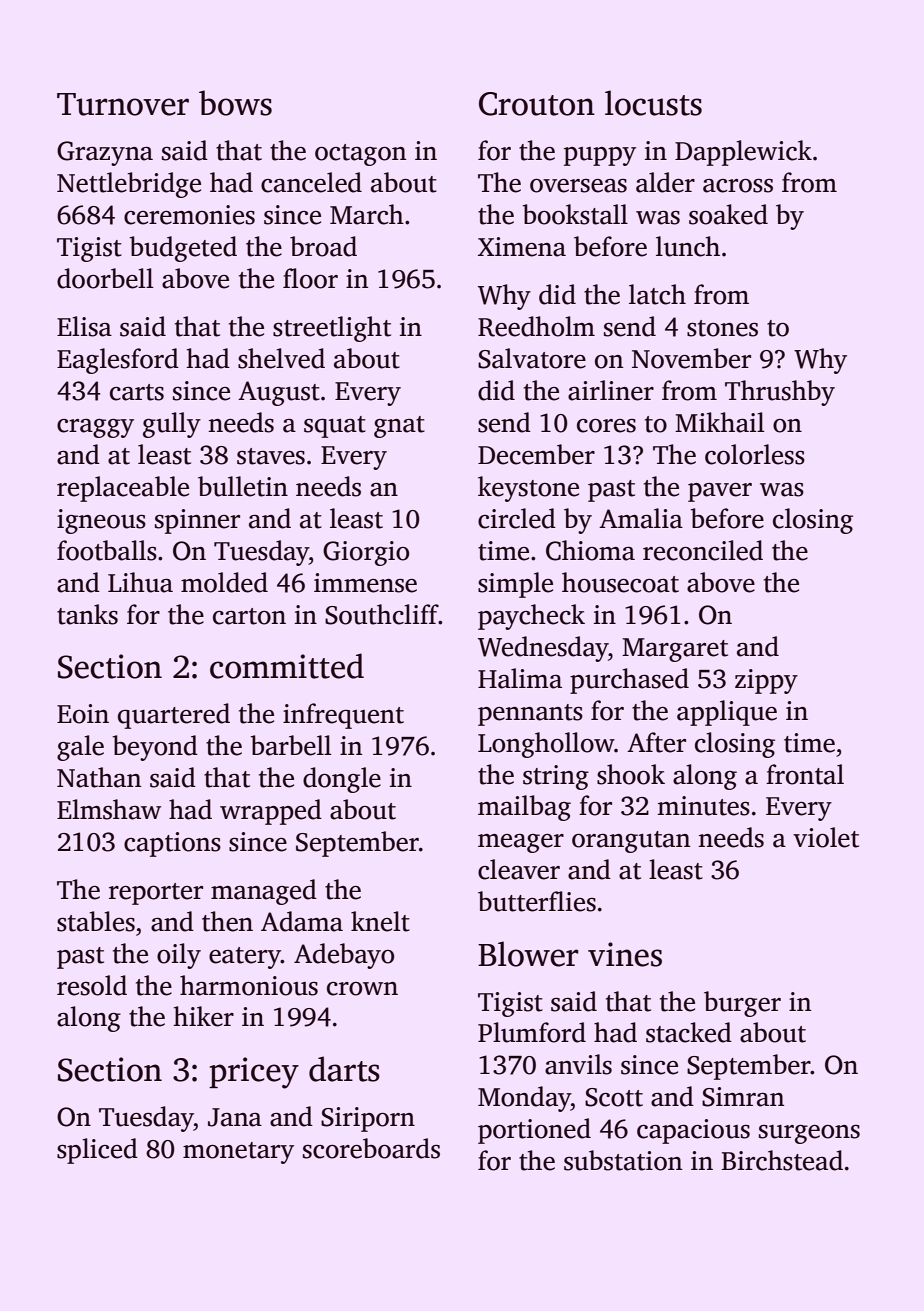 The height and width of the image is (1311, 924). What do you see at coordinates (156, 894) in the image?
I see `reporter` at bounding box center [156, 894].
